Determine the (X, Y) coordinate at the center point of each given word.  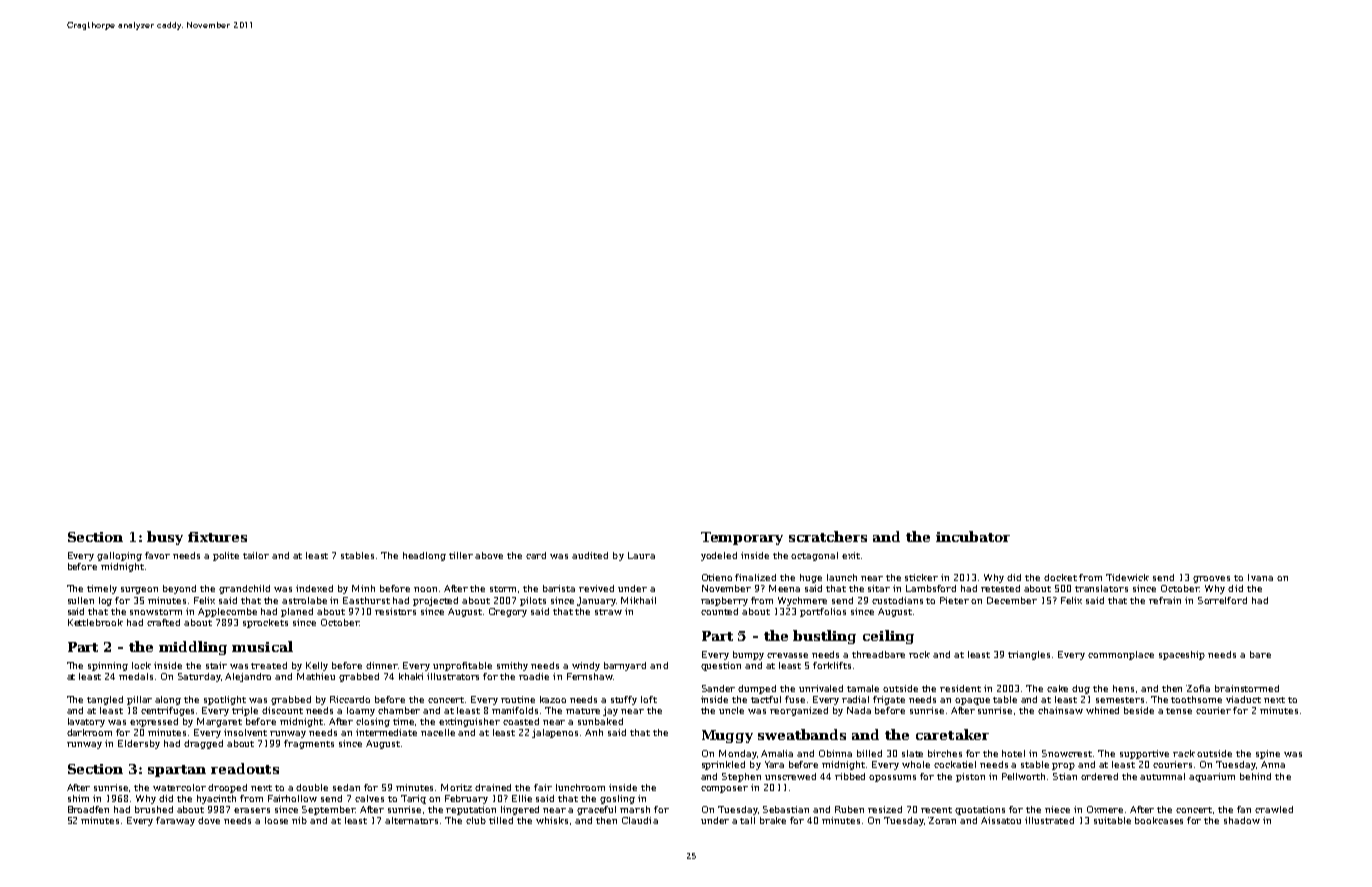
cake (1057, 688)
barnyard (625, 666)
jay (610, 711)
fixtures (217, 537)
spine (1268, 754)
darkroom (89, 732)
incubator (973, 536)
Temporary (742, 538)
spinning (108, 666)
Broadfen (88, 809)
